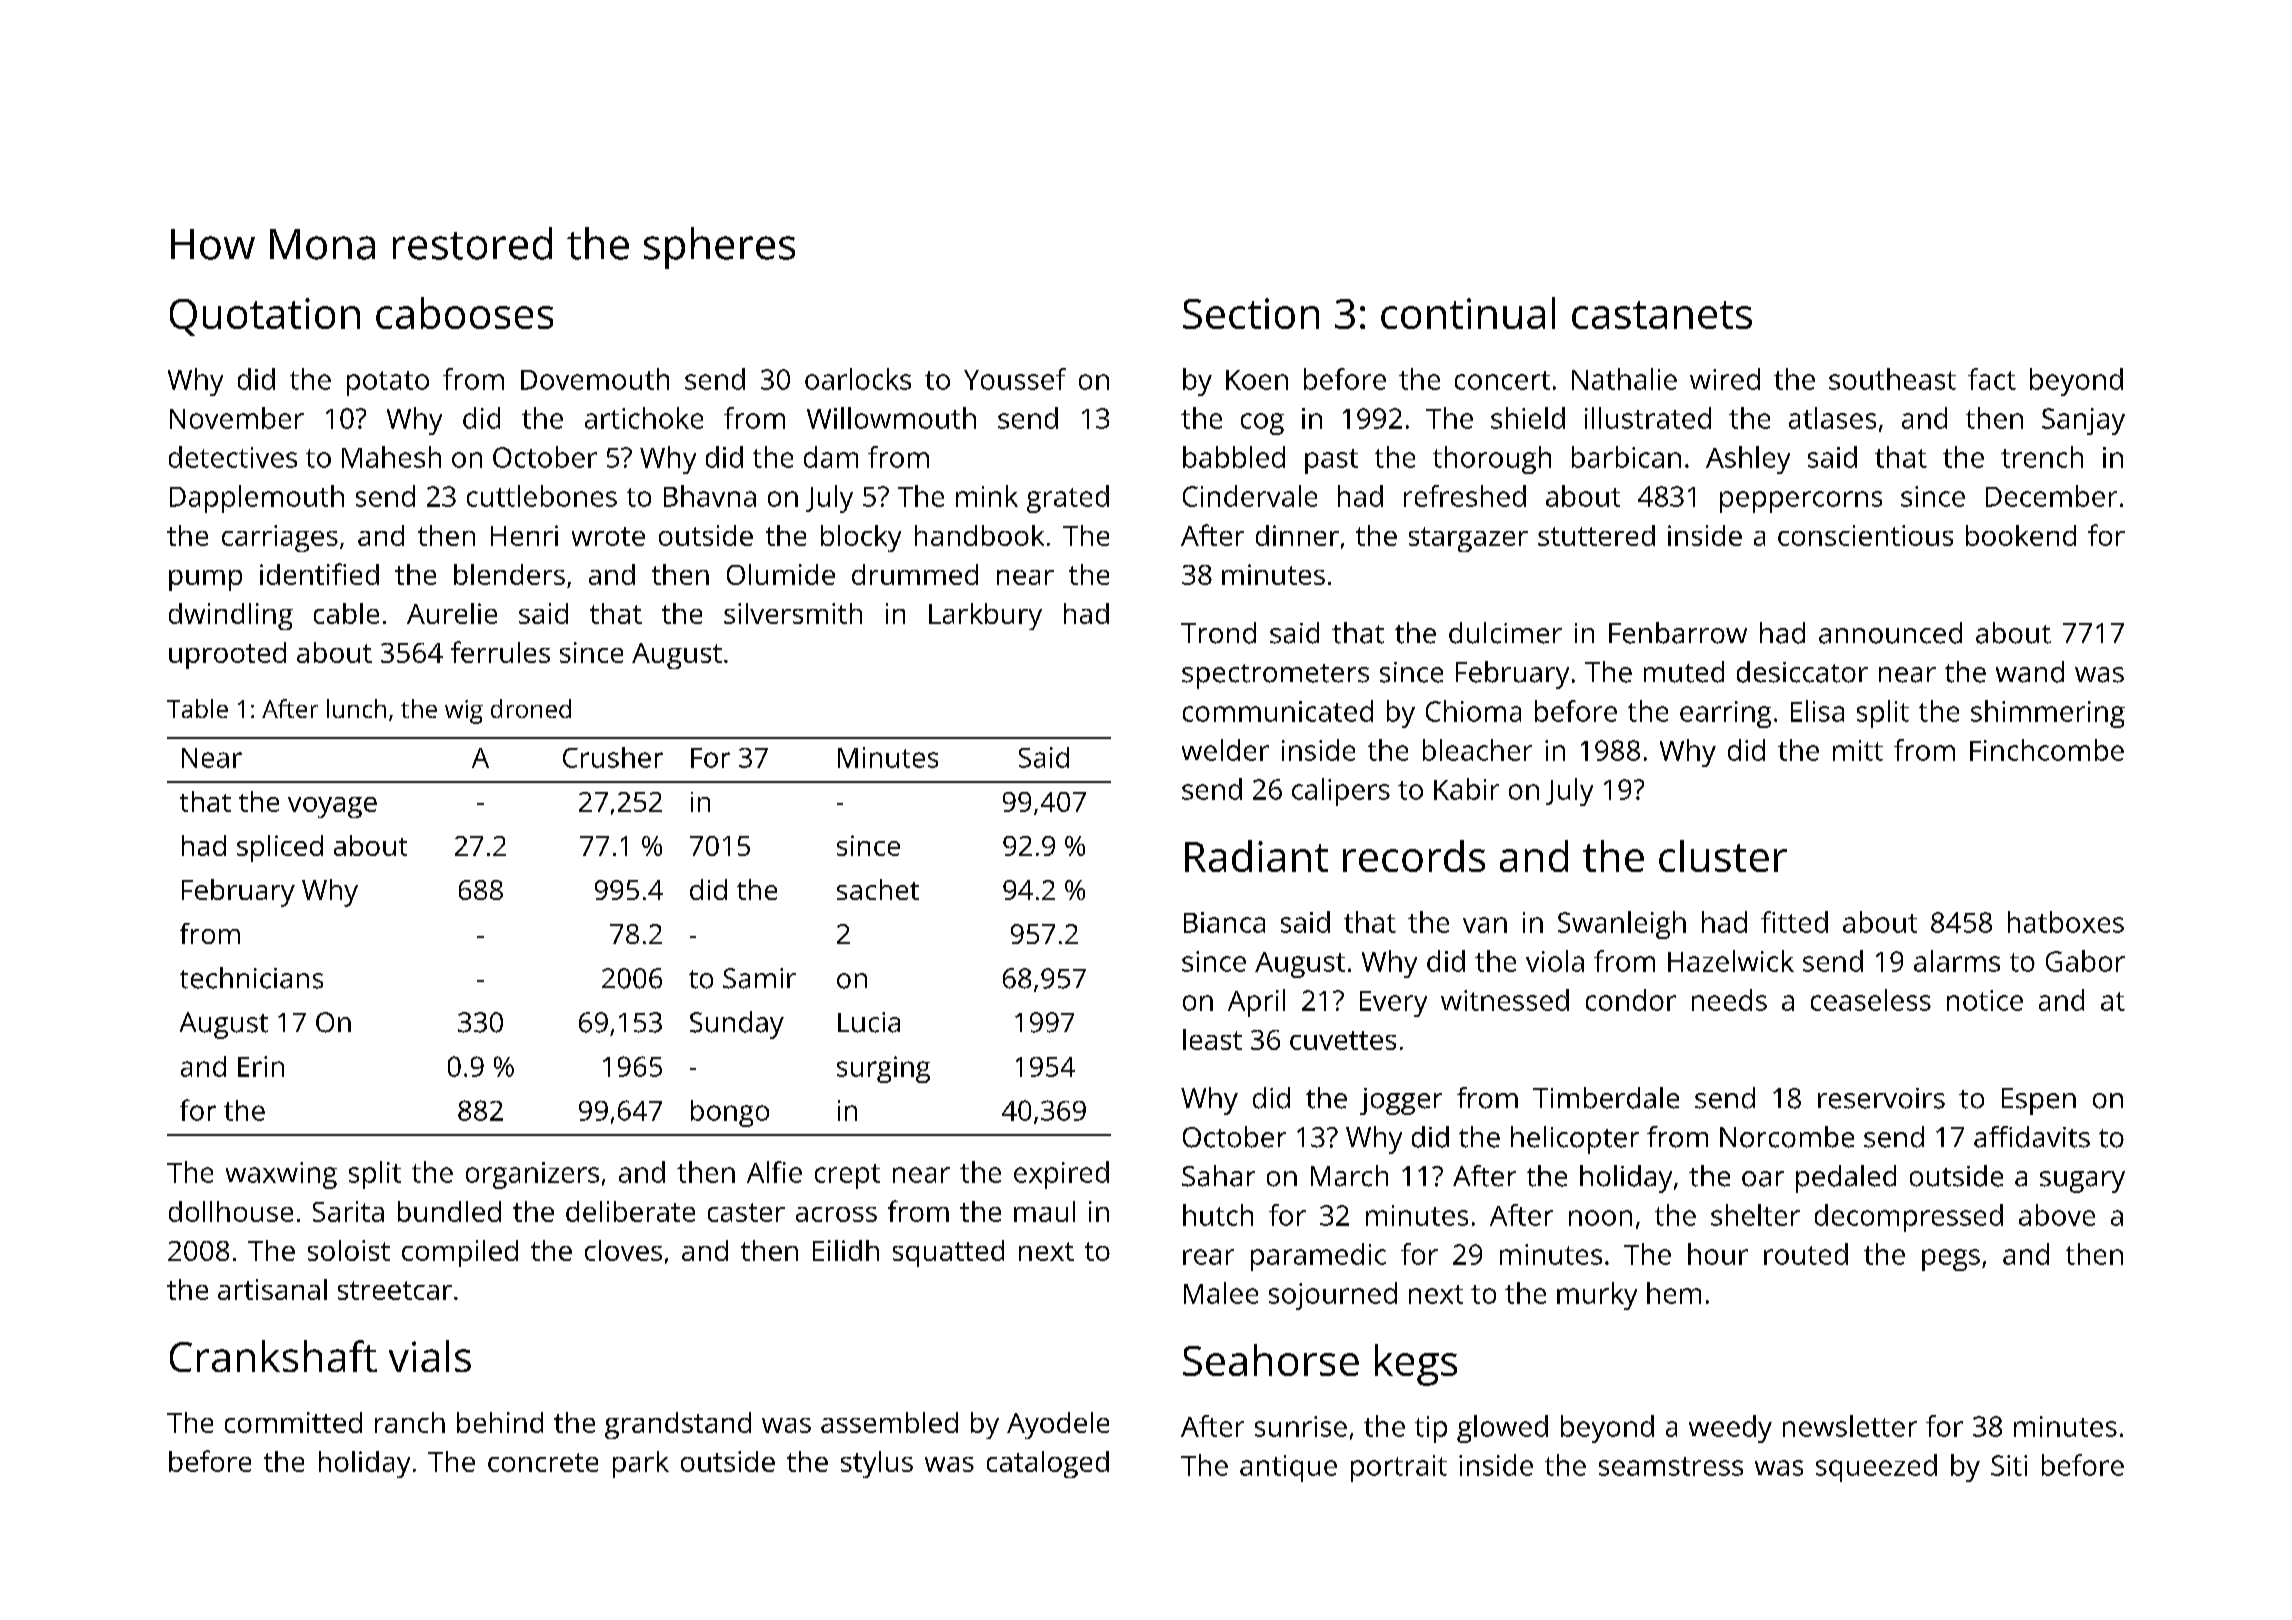 Image resolution: width=2292 pixels, height=1620 pixels. What do you see at coordinates (395, 1290) in the screenshot?
I see `streetcar` at bounding box center [395, 1290].
